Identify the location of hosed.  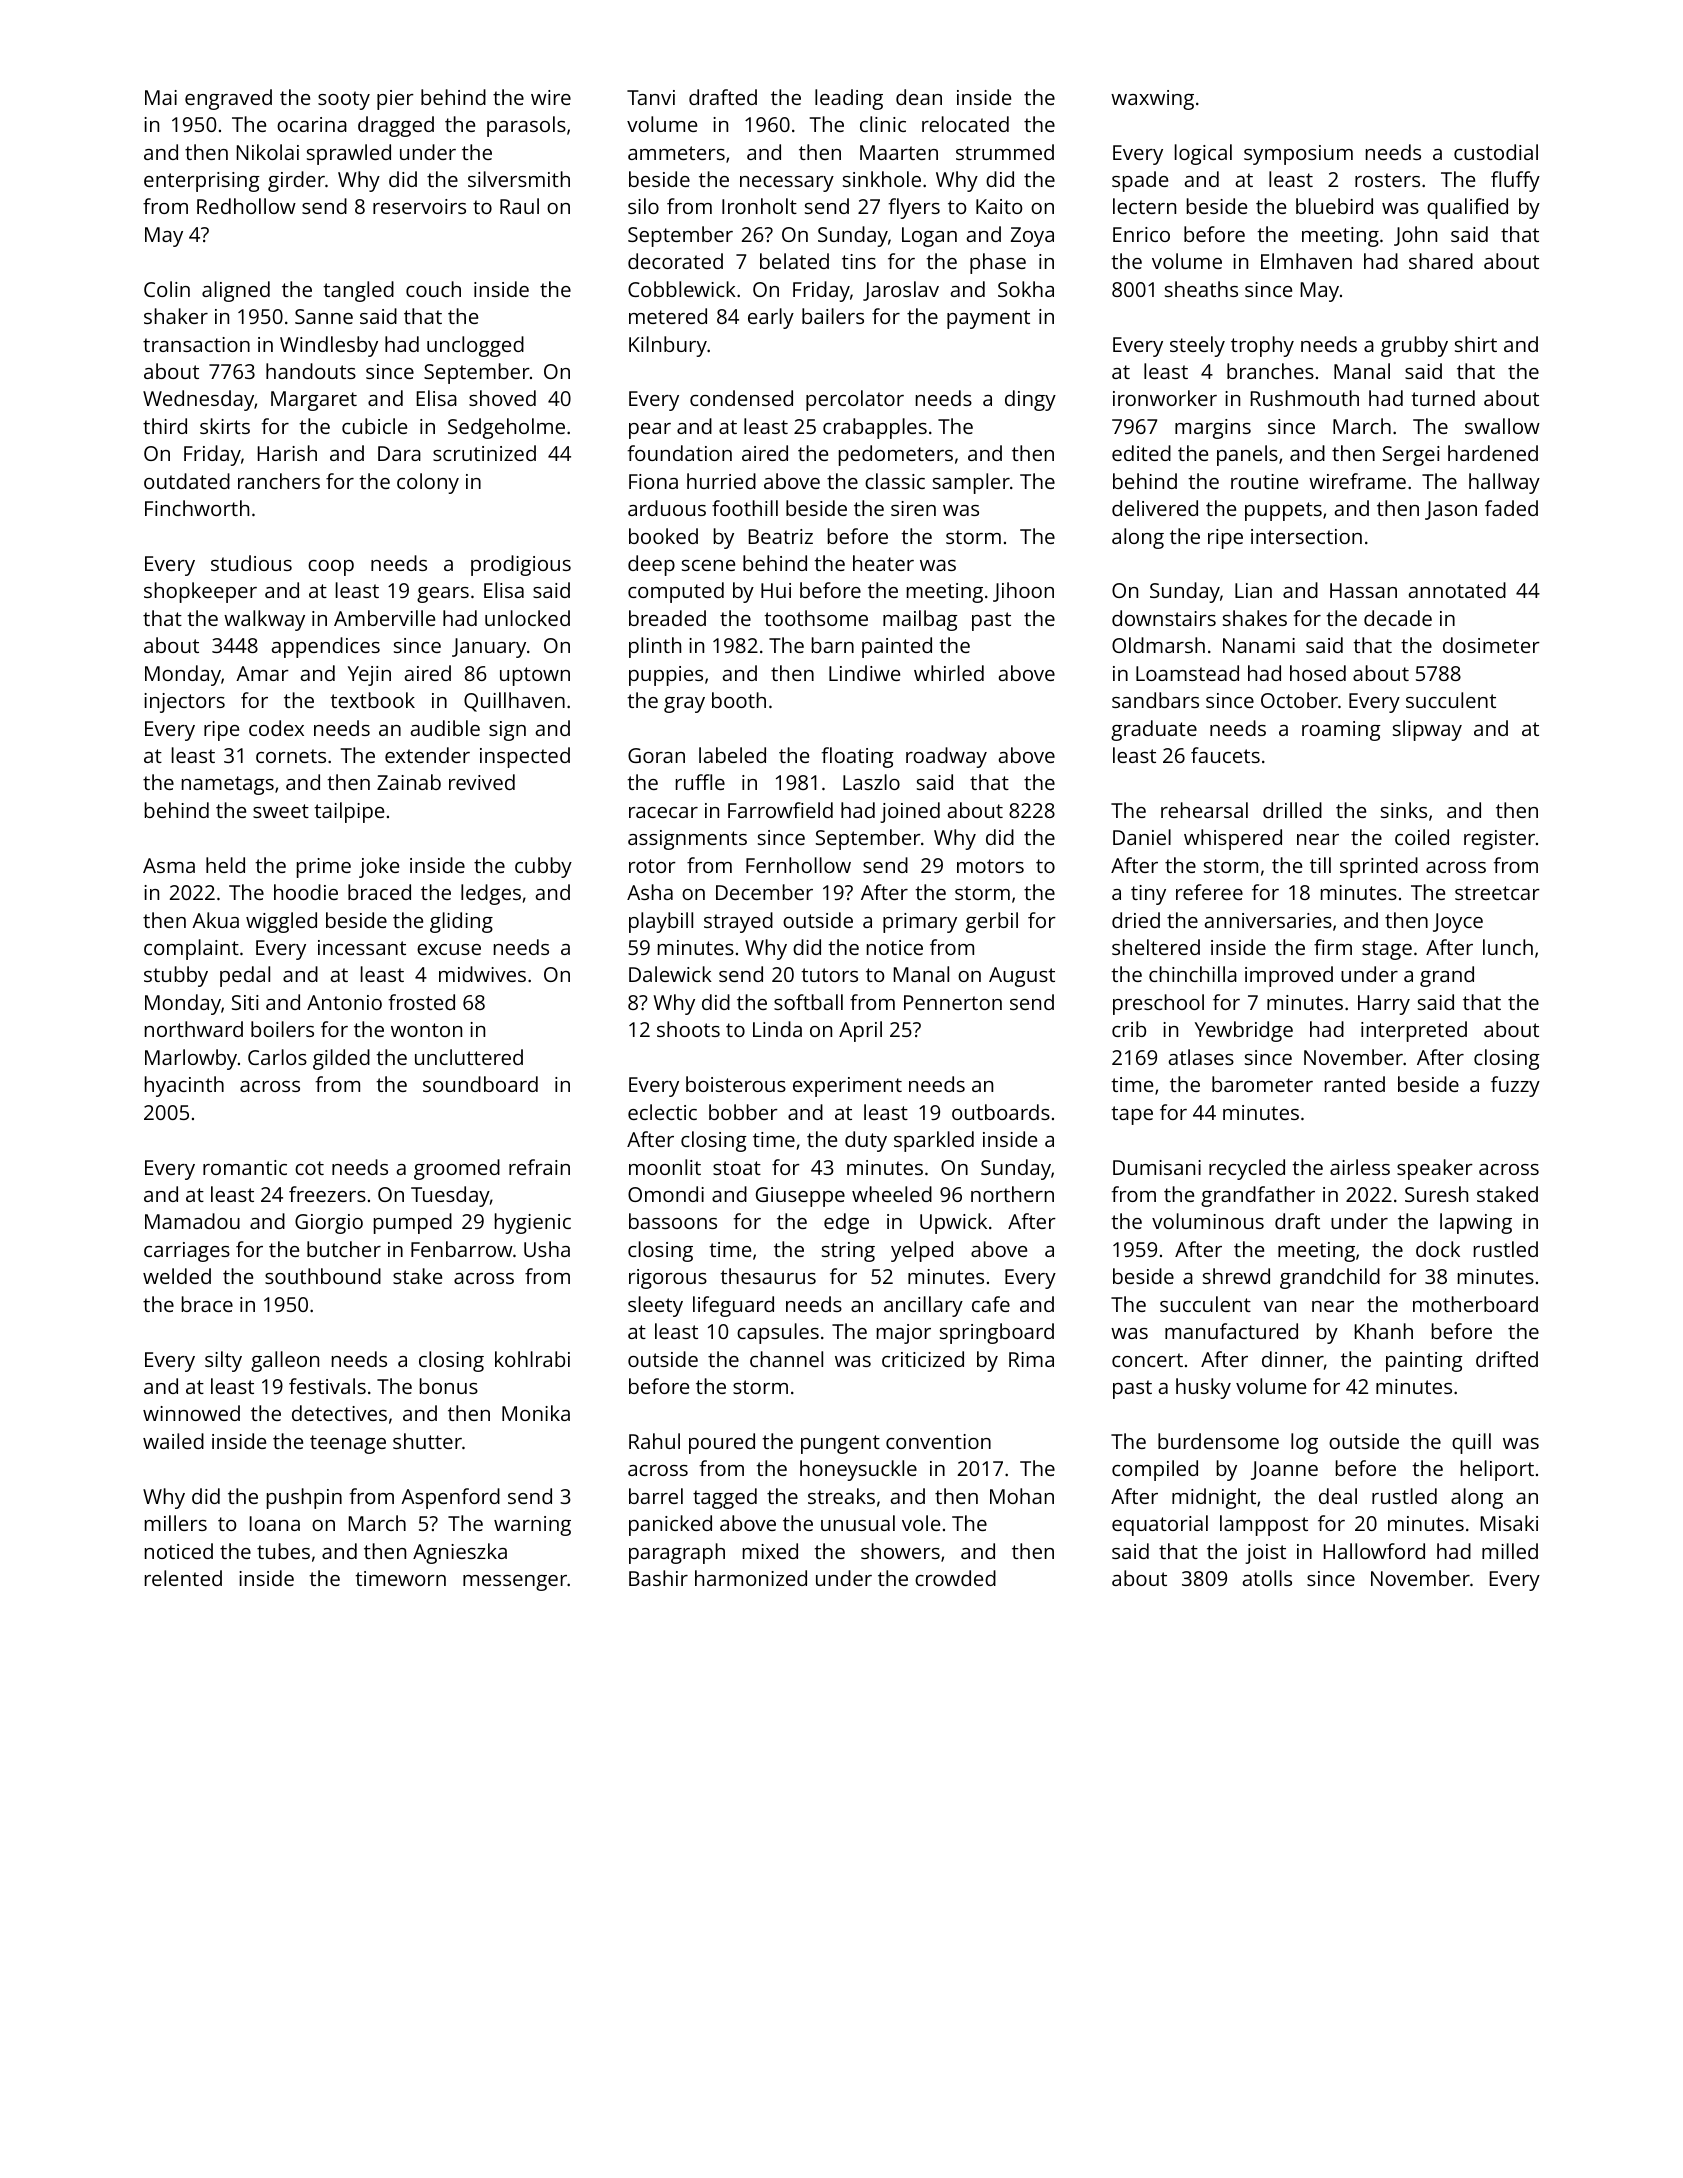
(1318, 673).
